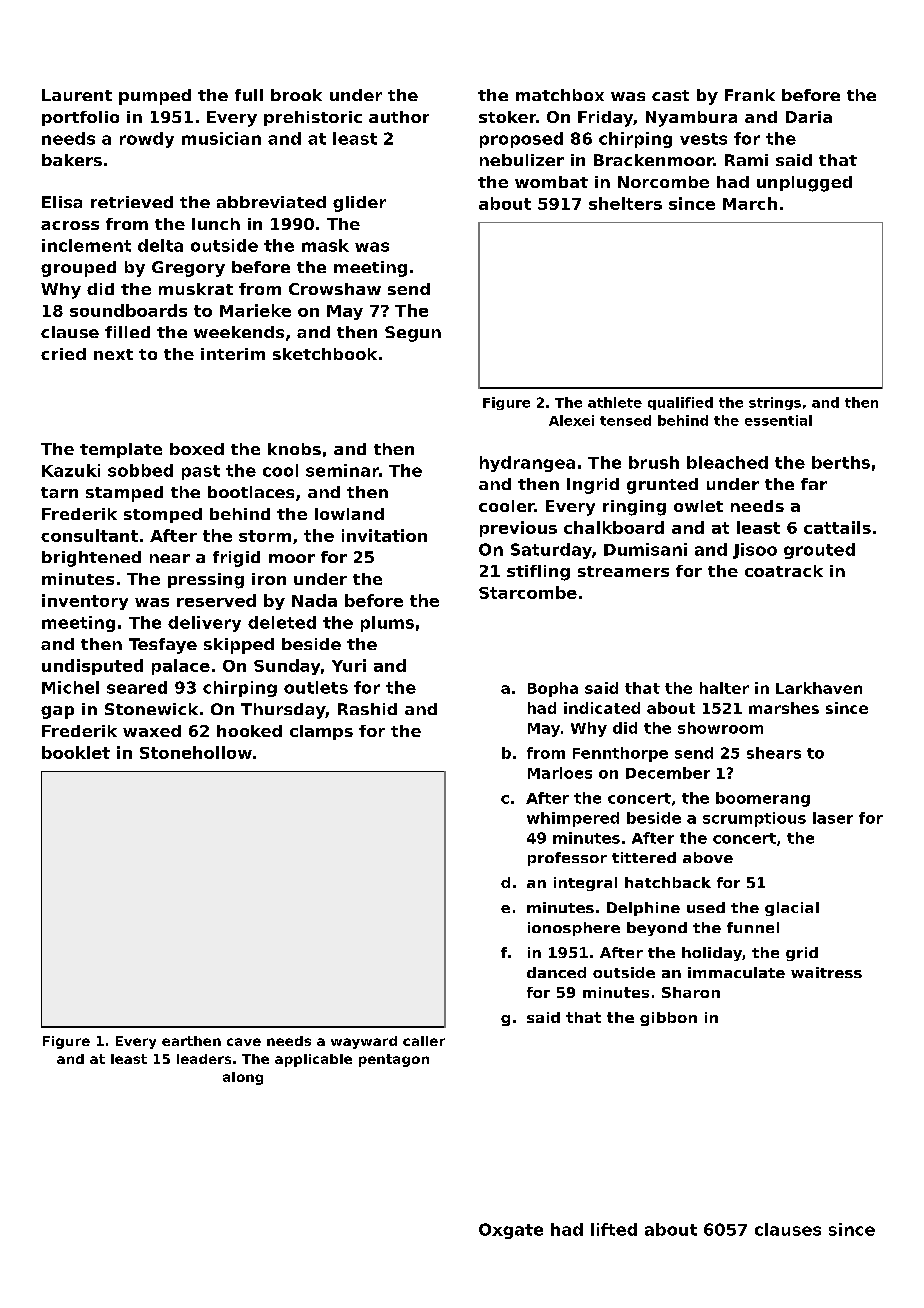 The image size is (924, 1308). Describe the element at coordinates (775, 403) in the screenshot. I see `strings` at that location.
